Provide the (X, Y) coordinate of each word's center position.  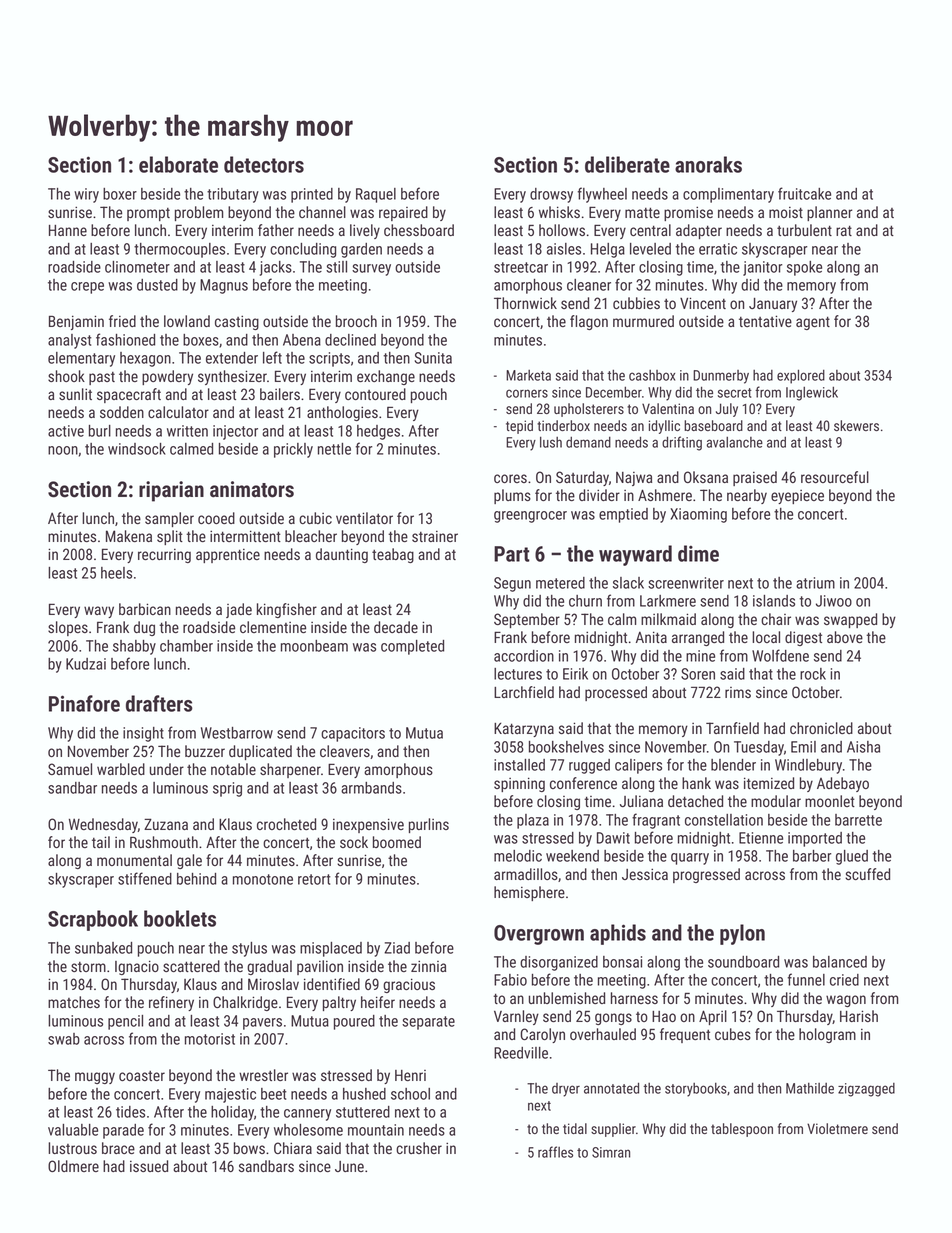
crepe (87, 288)
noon (63, 450)
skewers (856, 425)
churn (585, 601)
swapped (850, 620)
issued (149, 1166)
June (349, 1166)
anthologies (342, 413)
